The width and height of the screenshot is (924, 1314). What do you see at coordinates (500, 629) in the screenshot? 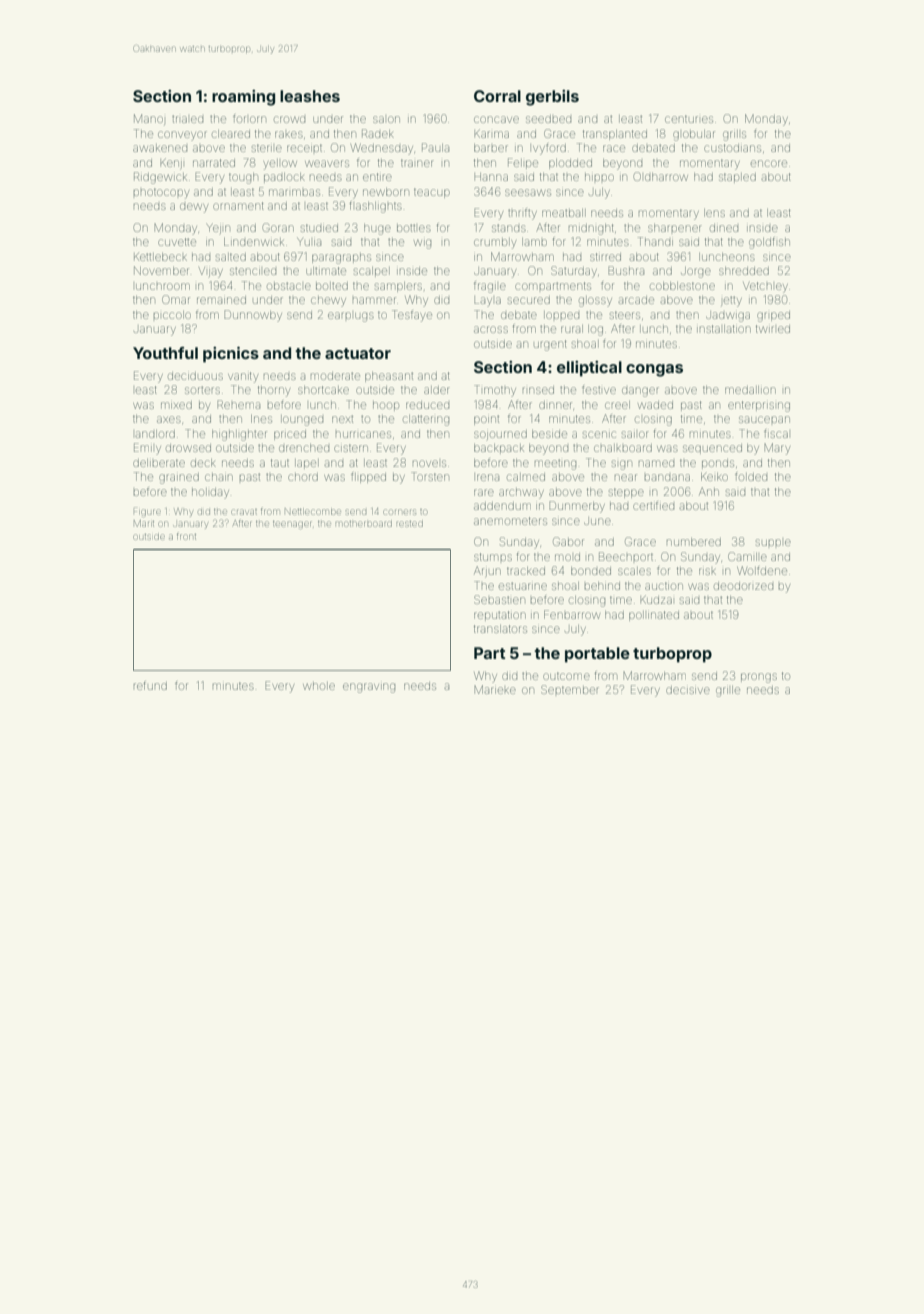
I see `translators` at bounding box center [500, 629].
